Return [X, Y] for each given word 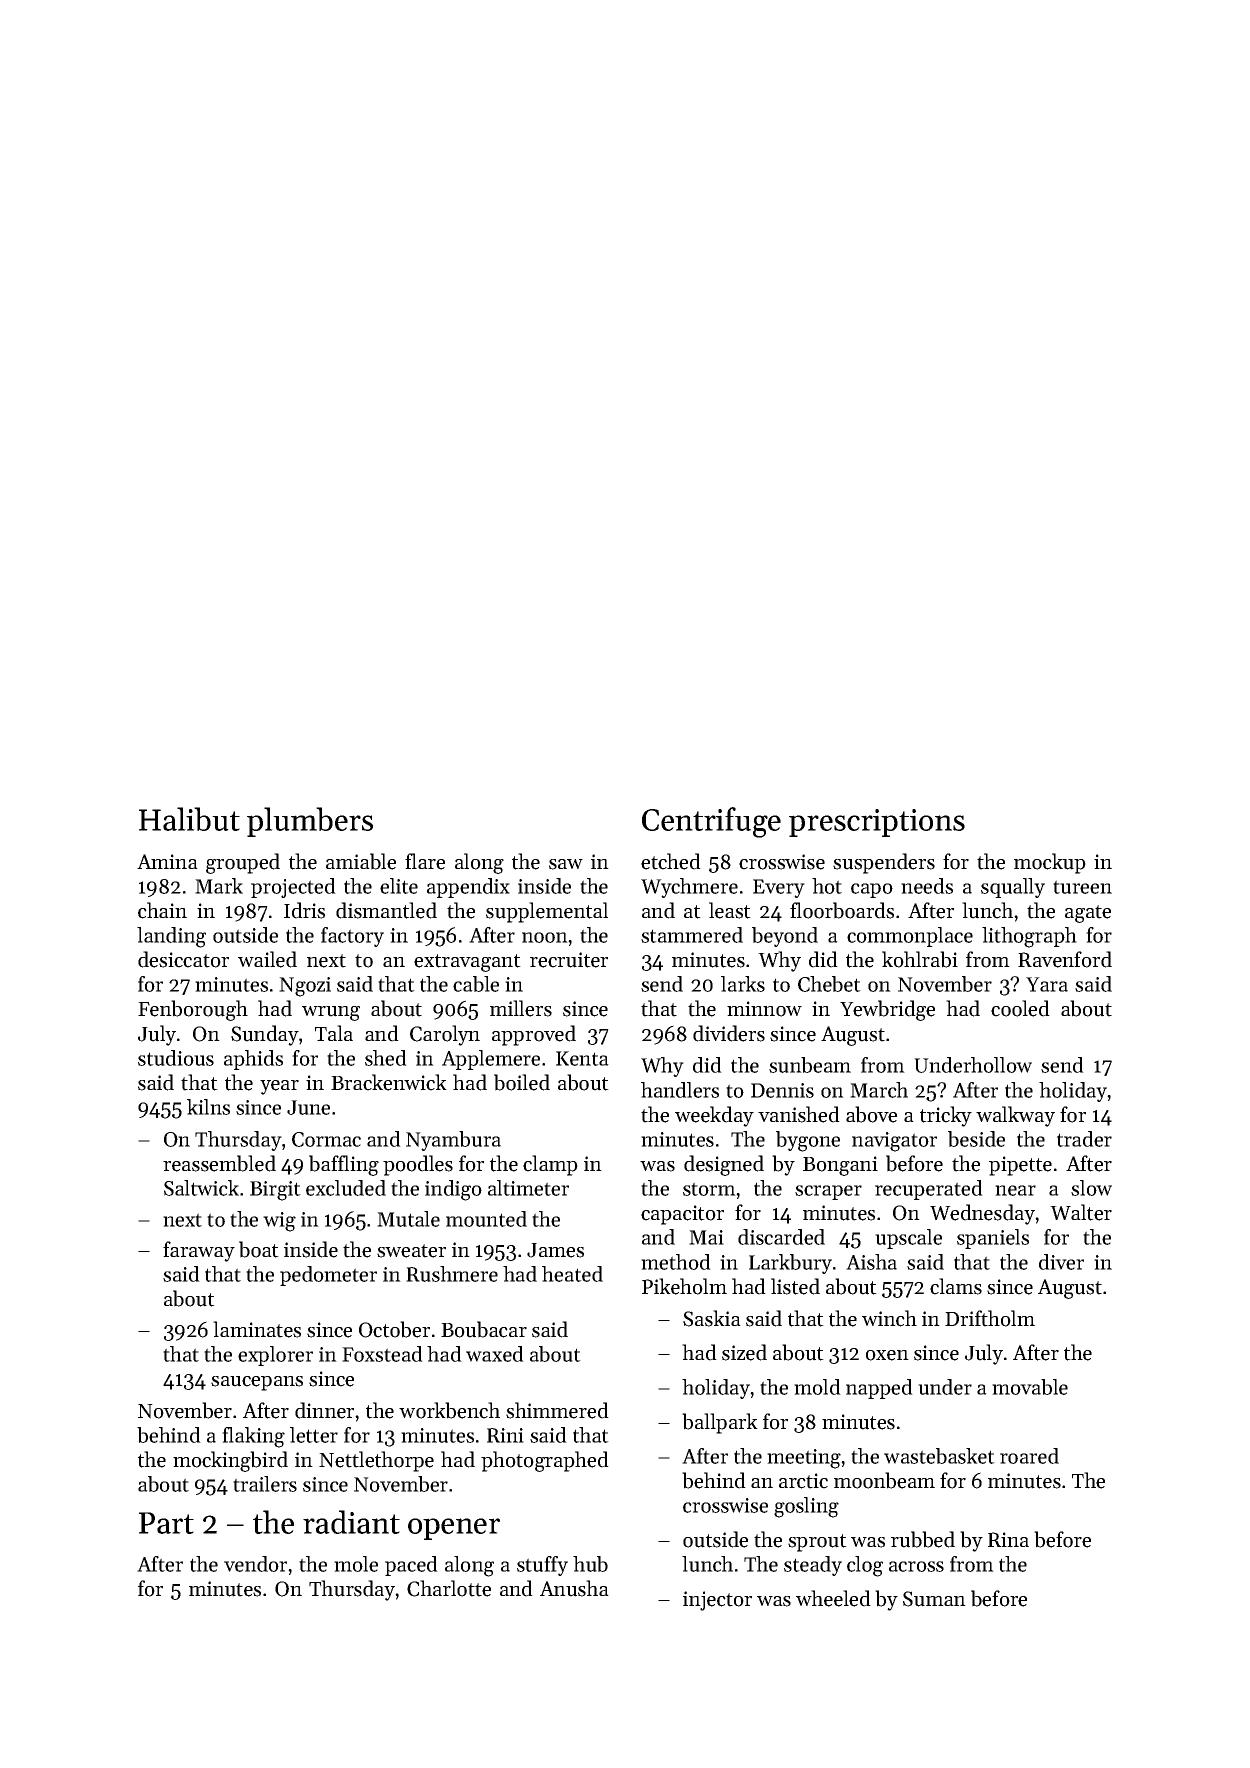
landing [171, 937]
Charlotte [449, 1588]
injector [717, 1601]
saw [566, 864]
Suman [934, 1599]
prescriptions [877, 823]
